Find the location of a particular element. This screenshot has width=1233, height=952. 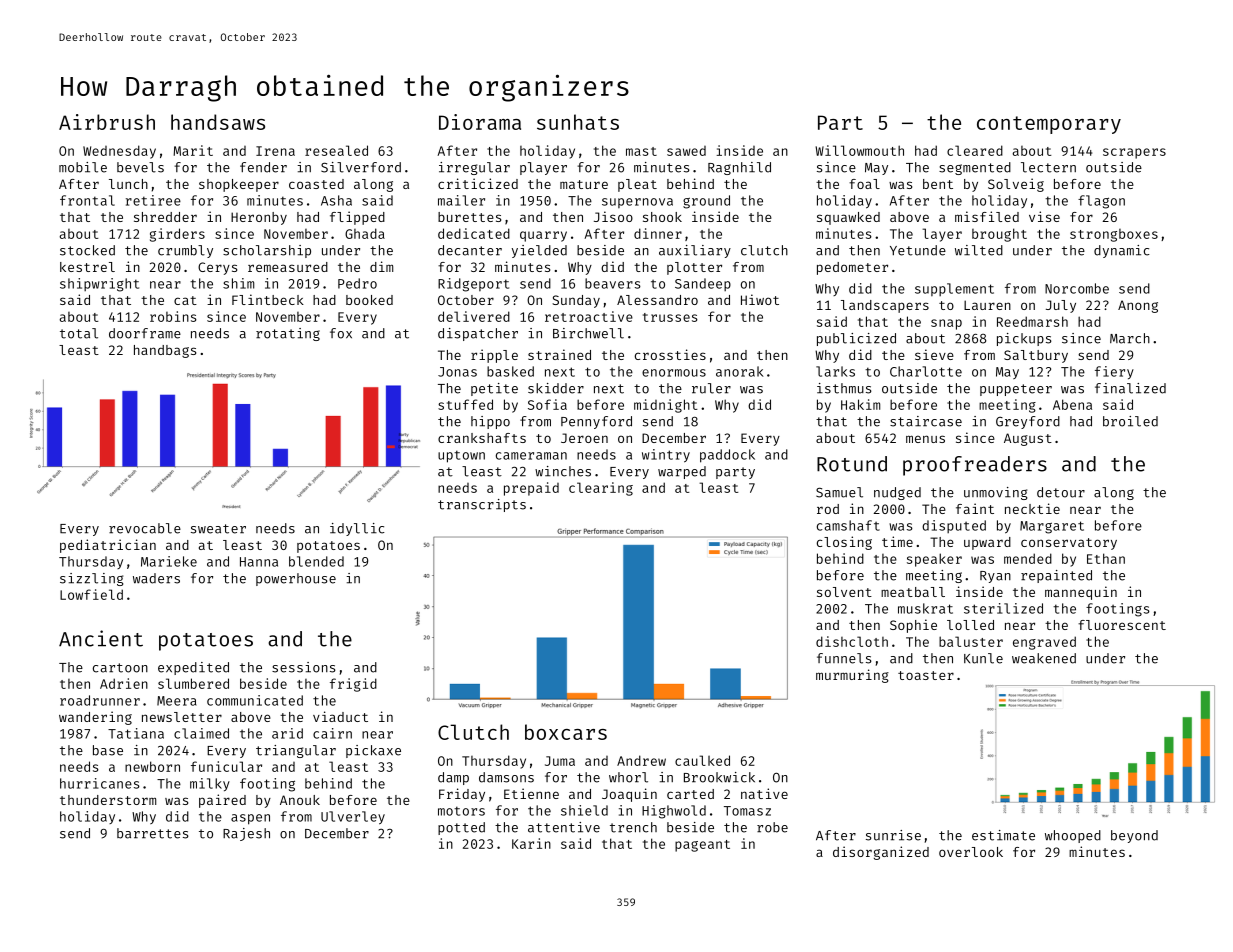

powerhouse is located at coordinates (296, 579).
